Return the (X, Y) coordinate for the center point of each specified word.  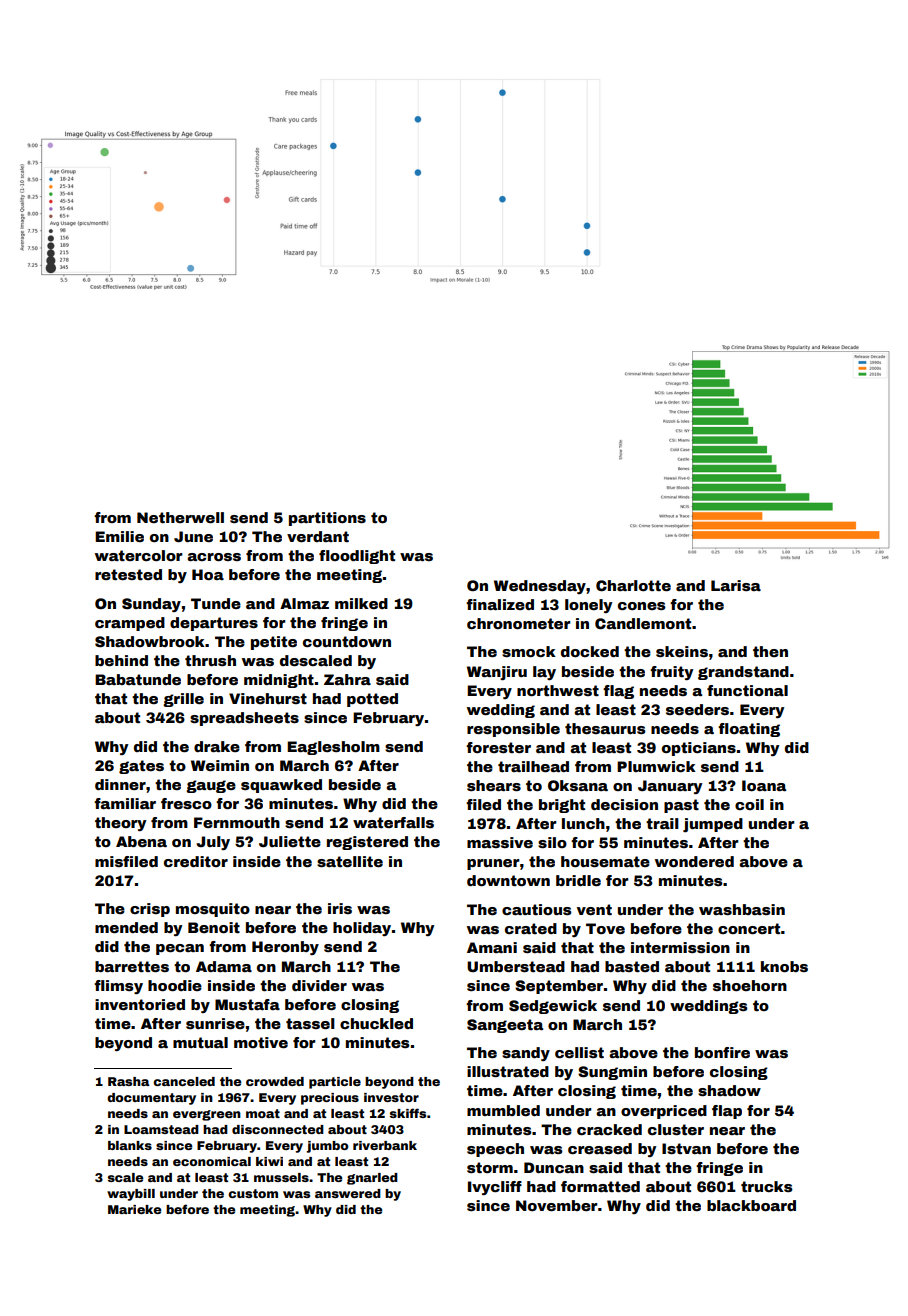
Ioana (764, 785)
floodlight (357, 557)
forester (498, 747)
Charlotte (633, 585)
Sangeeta (505, 1026)
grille (183, 700)
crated (531, 928)
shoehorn (750, 985)
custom (253, 1193)
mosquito (213, 910)
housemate (605, 861)
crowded (275, 1081)
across (214, 557)
